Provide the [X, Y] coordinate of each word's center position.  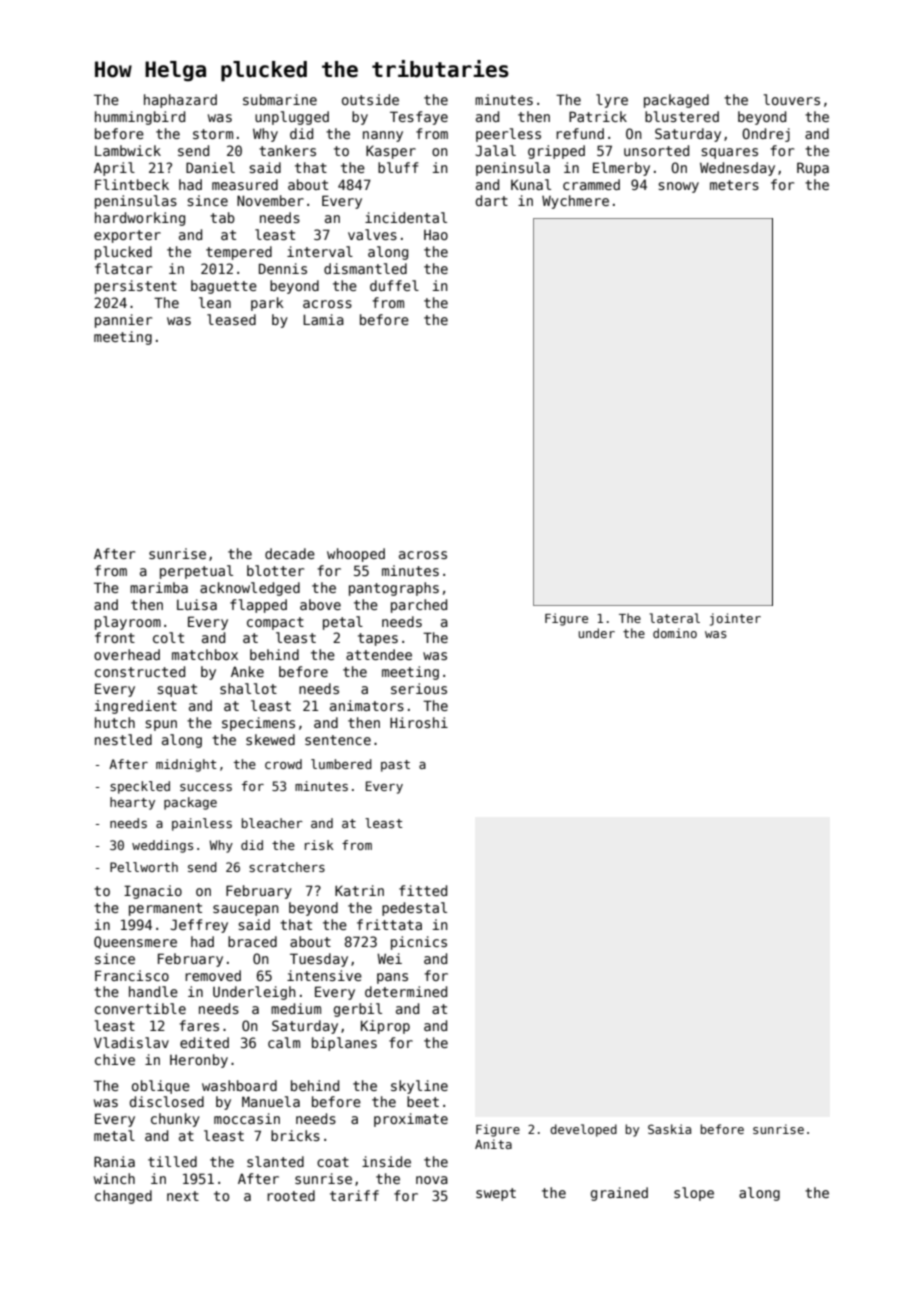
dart [492, 200]
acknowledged [250, 589]
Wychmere [575, 202]
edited [204, 1042]
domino [675, 633]
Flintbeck [132, 184]
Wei [389, 958]
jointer [735, 619]
